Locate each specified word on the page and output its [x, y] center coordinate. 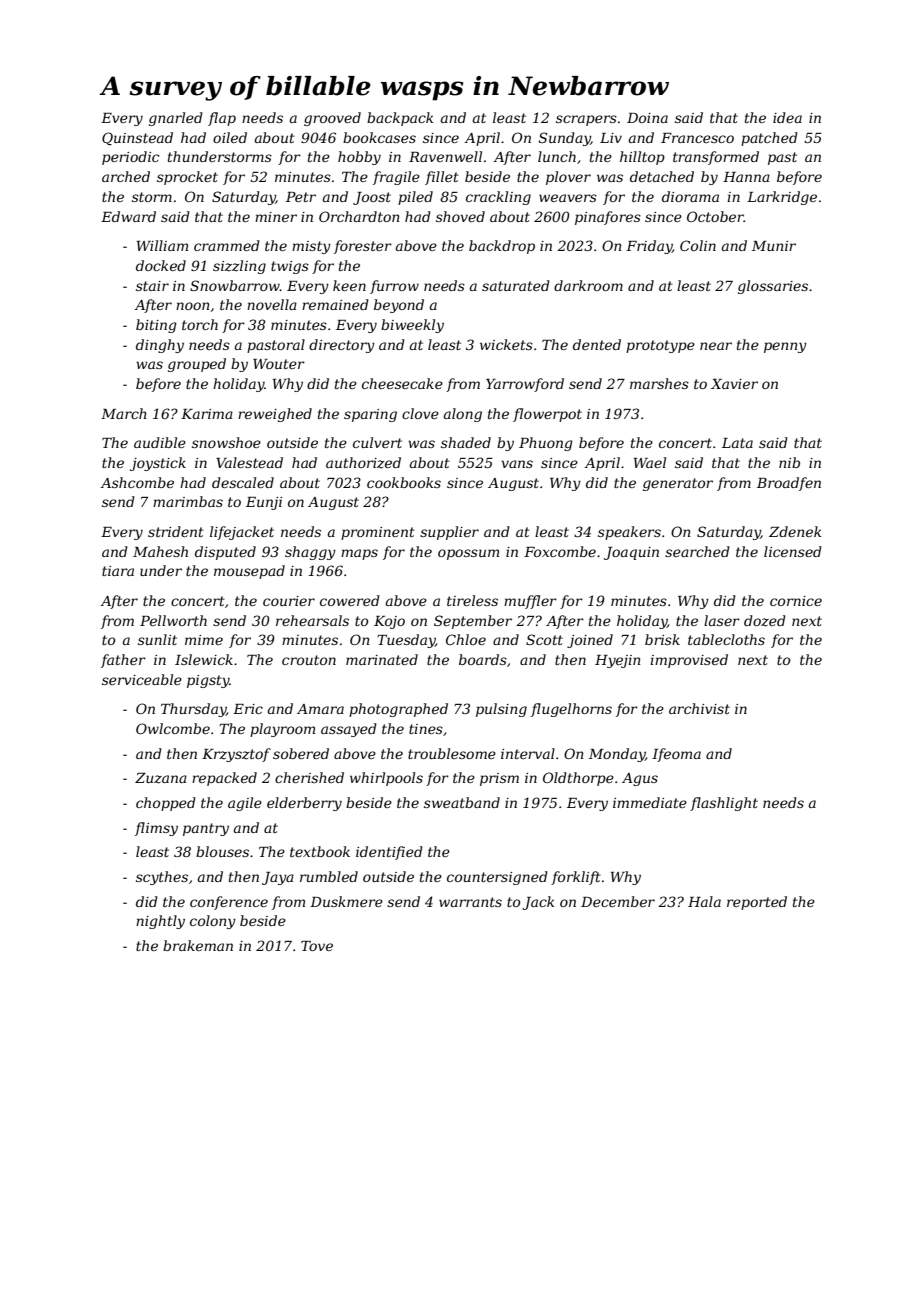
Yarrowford [525, 385]
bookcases [379, 137]
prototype [660, 346]
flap [222, 119]
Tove [317, 946]
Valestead [249, 462]
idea [787, 117]
